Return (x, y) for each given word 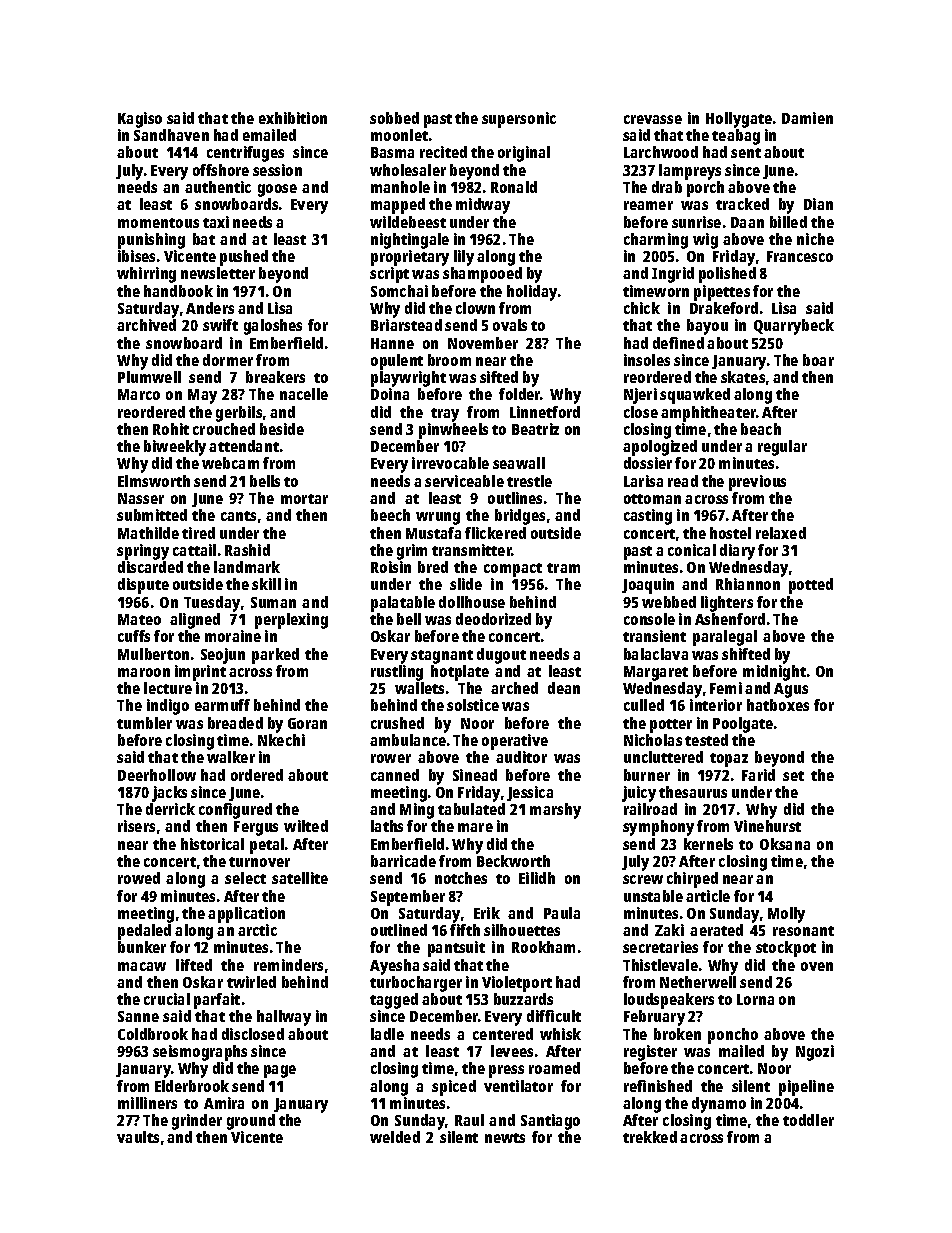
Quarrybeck (794, 327)
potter (671, 726)
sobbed (394, 118)
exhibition (293, 118)
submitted (152, 515)
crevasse (653, 119)
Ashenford (730, 619)
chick (642, 308)
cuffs (134, 636)
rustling (397, 673)
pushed (244, 258)
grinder (197, 1122)
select (245, 878)
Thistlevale (660, 965)
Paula (562, 913)
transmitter (472, 550)
